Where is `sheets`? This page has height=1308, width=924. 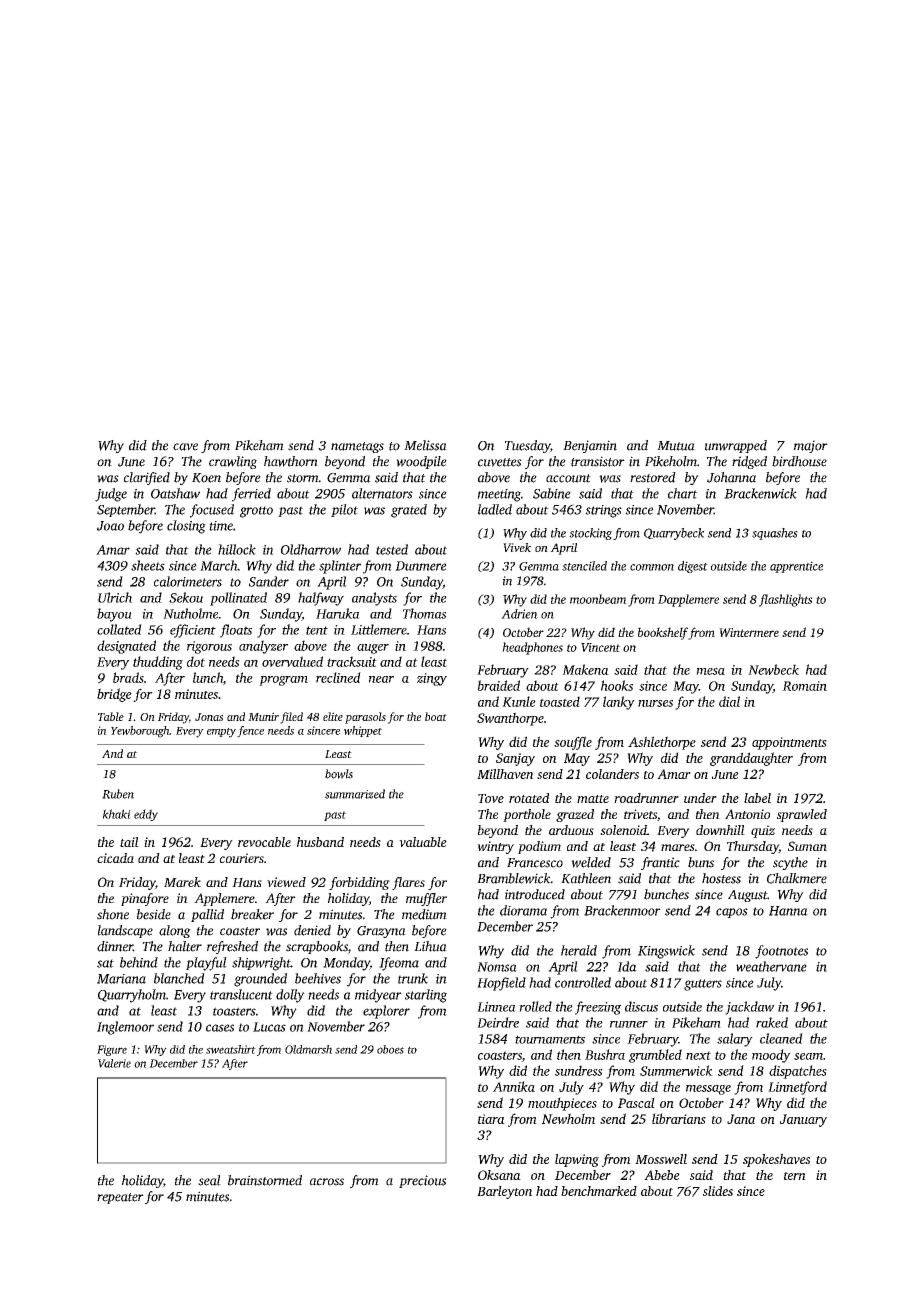
sheets is located at coordinates (148, 565).
